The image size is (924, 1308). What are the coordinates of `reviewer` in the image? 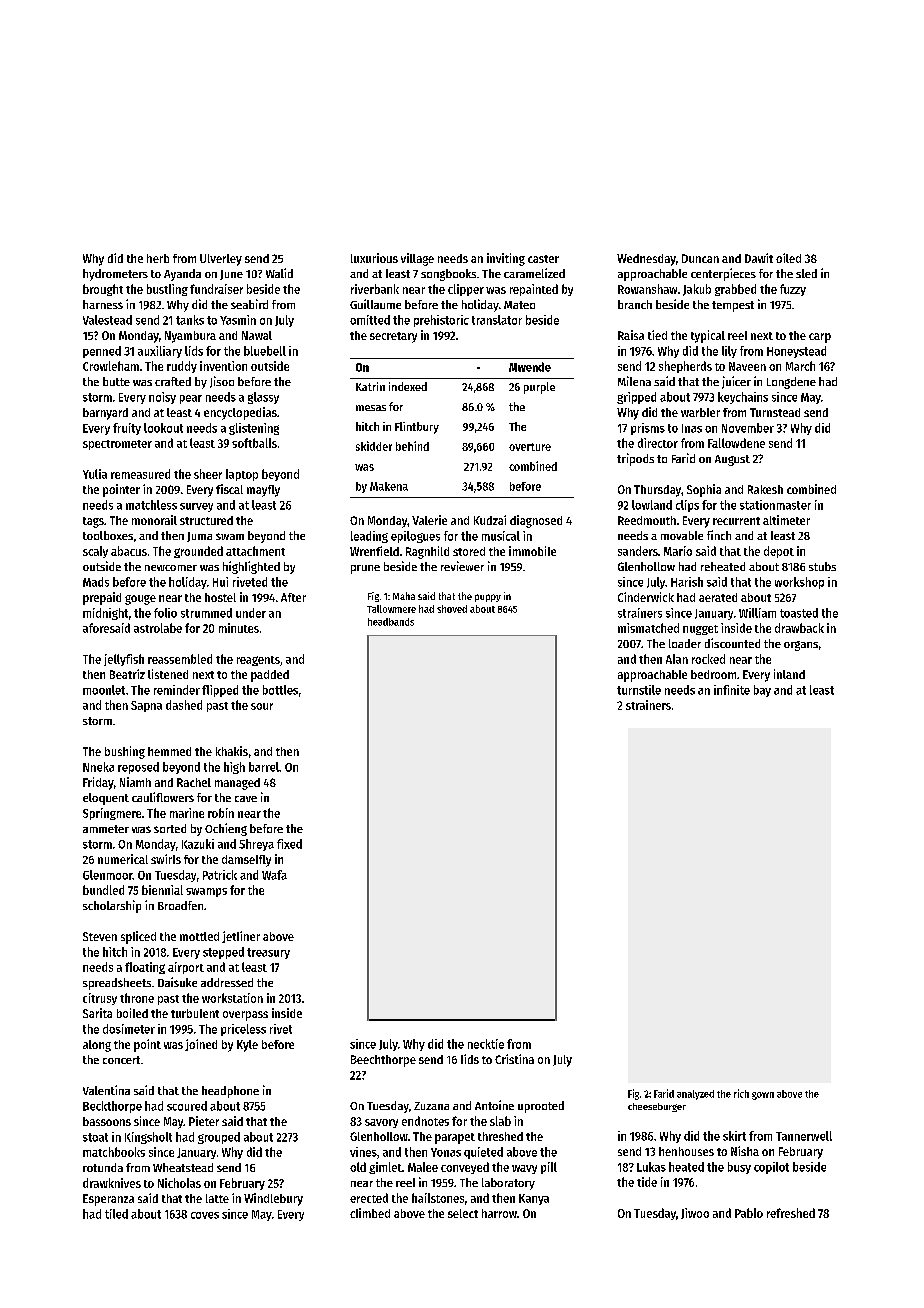 It's located at (462, 566).
